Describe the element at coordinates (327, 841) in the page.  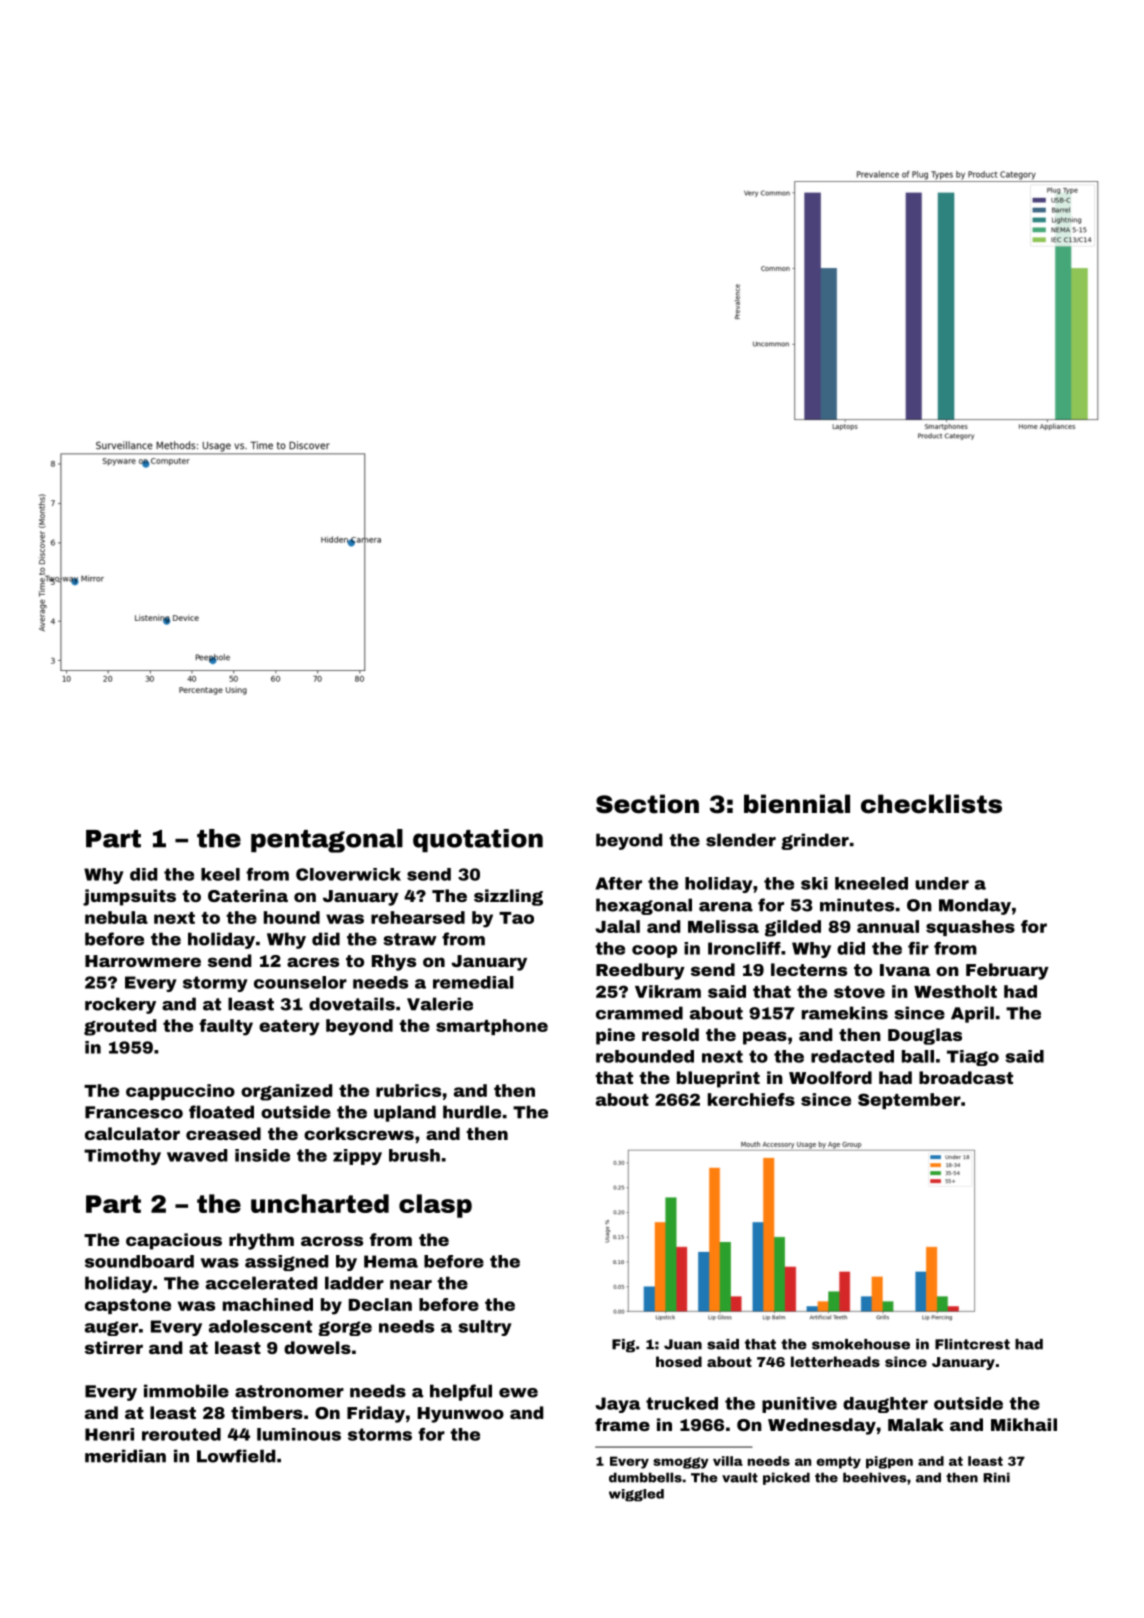
I see `pentagonal` at that location.
